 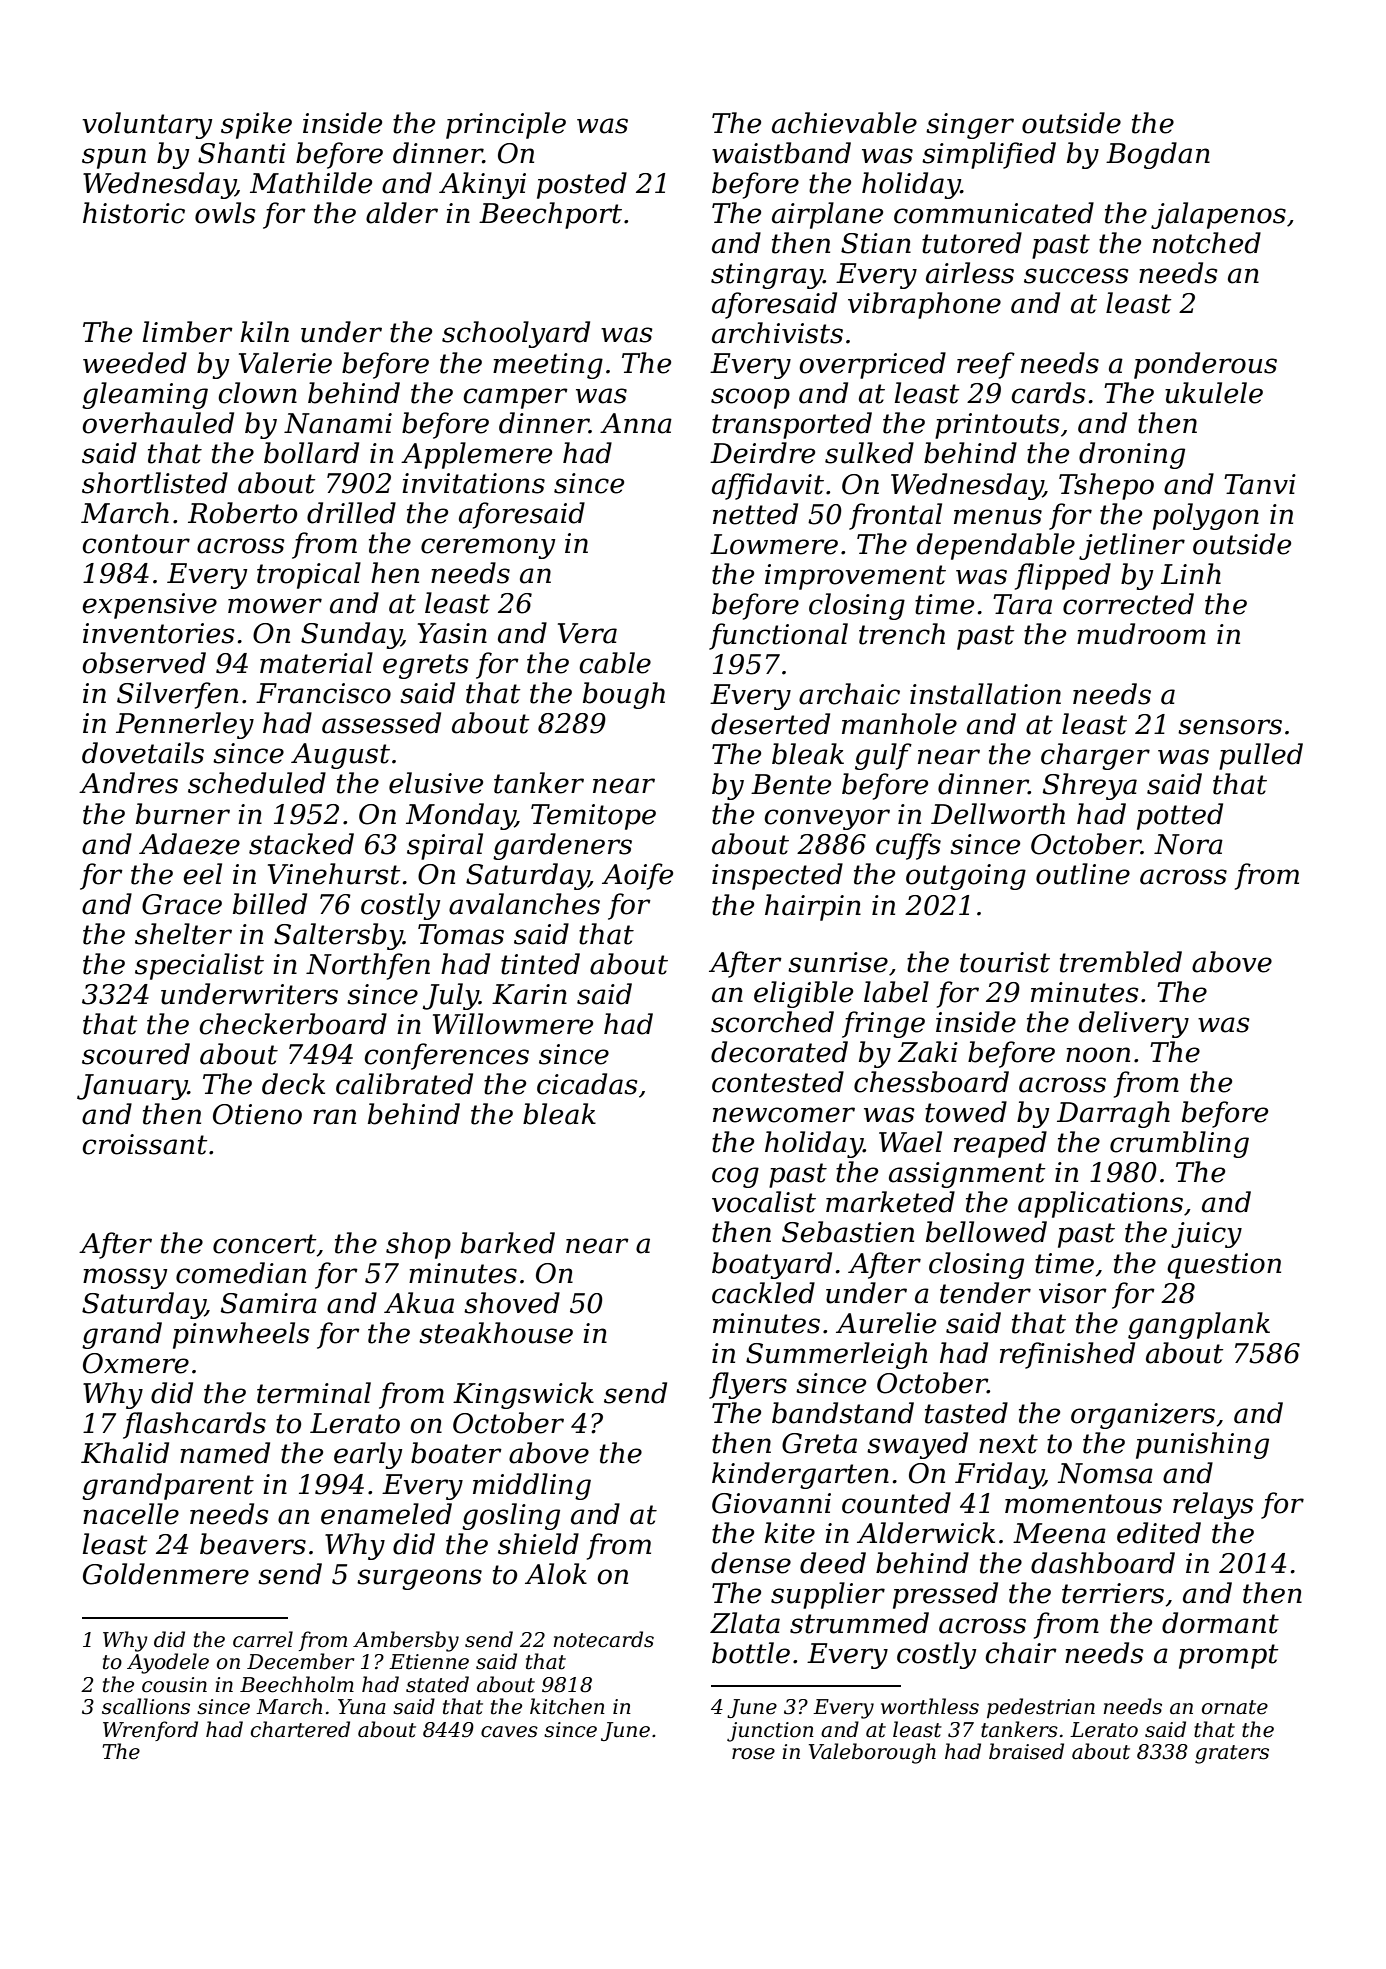 What do you see at coordinates (998, 814) in the screenshot?
I see `Dellworth` at bounding box center [998, 814].
